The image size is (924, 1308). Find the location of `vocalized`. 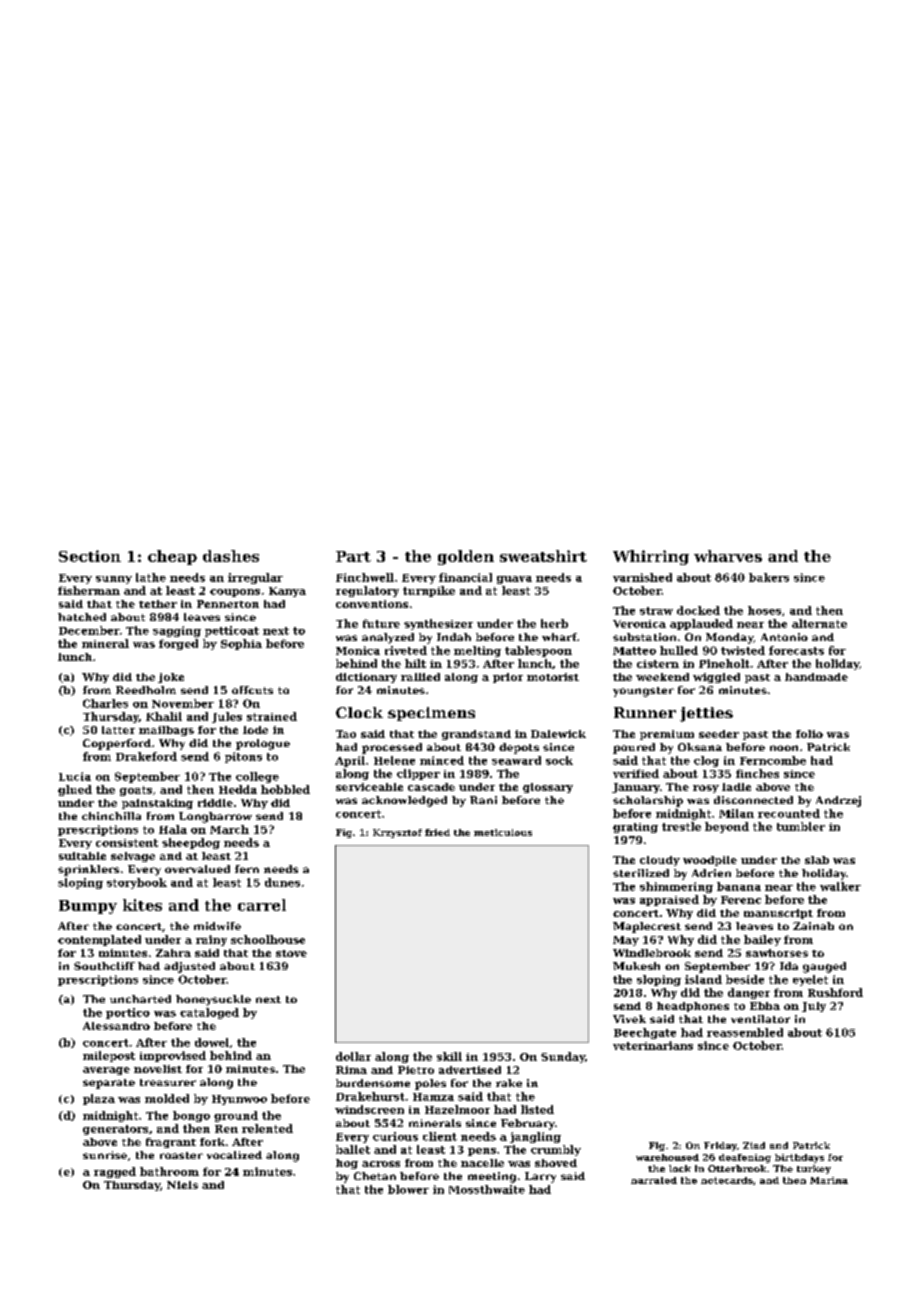

vocalized is located at coordinates (234, 1155).
